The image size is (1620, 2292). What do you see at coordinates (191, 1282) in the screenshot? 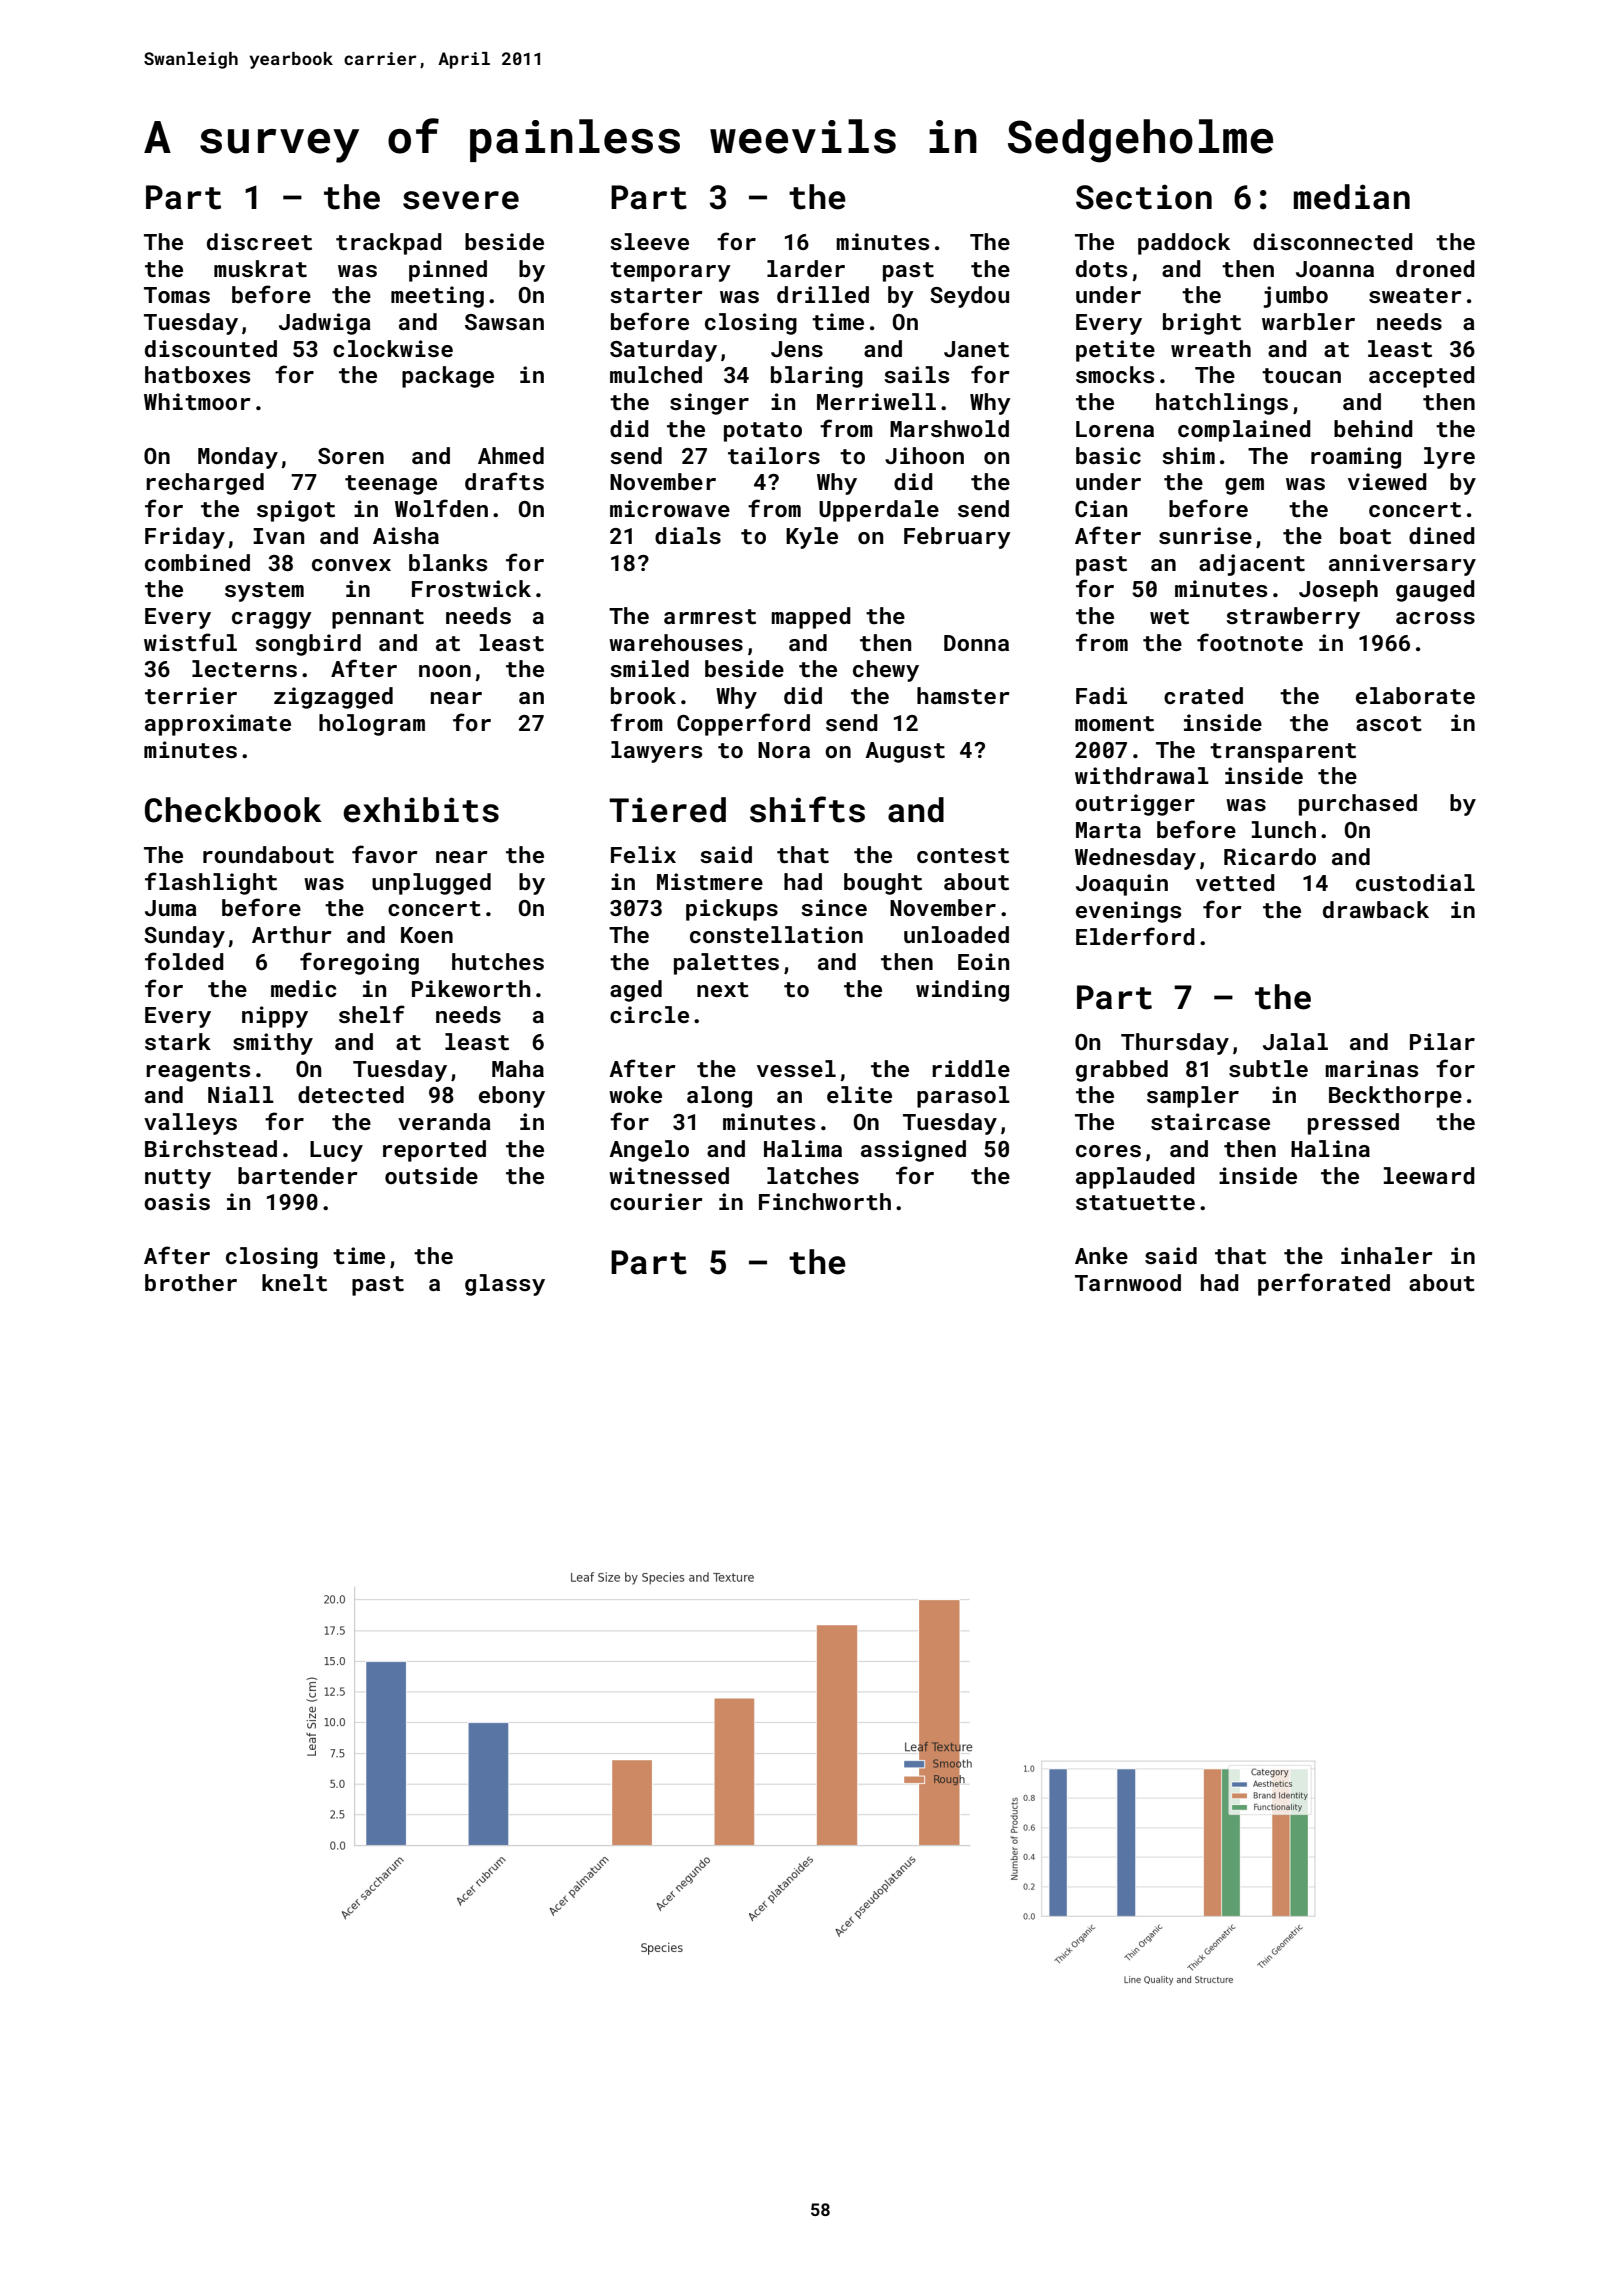
I see `brother` at bounding box center [191, 1282].
